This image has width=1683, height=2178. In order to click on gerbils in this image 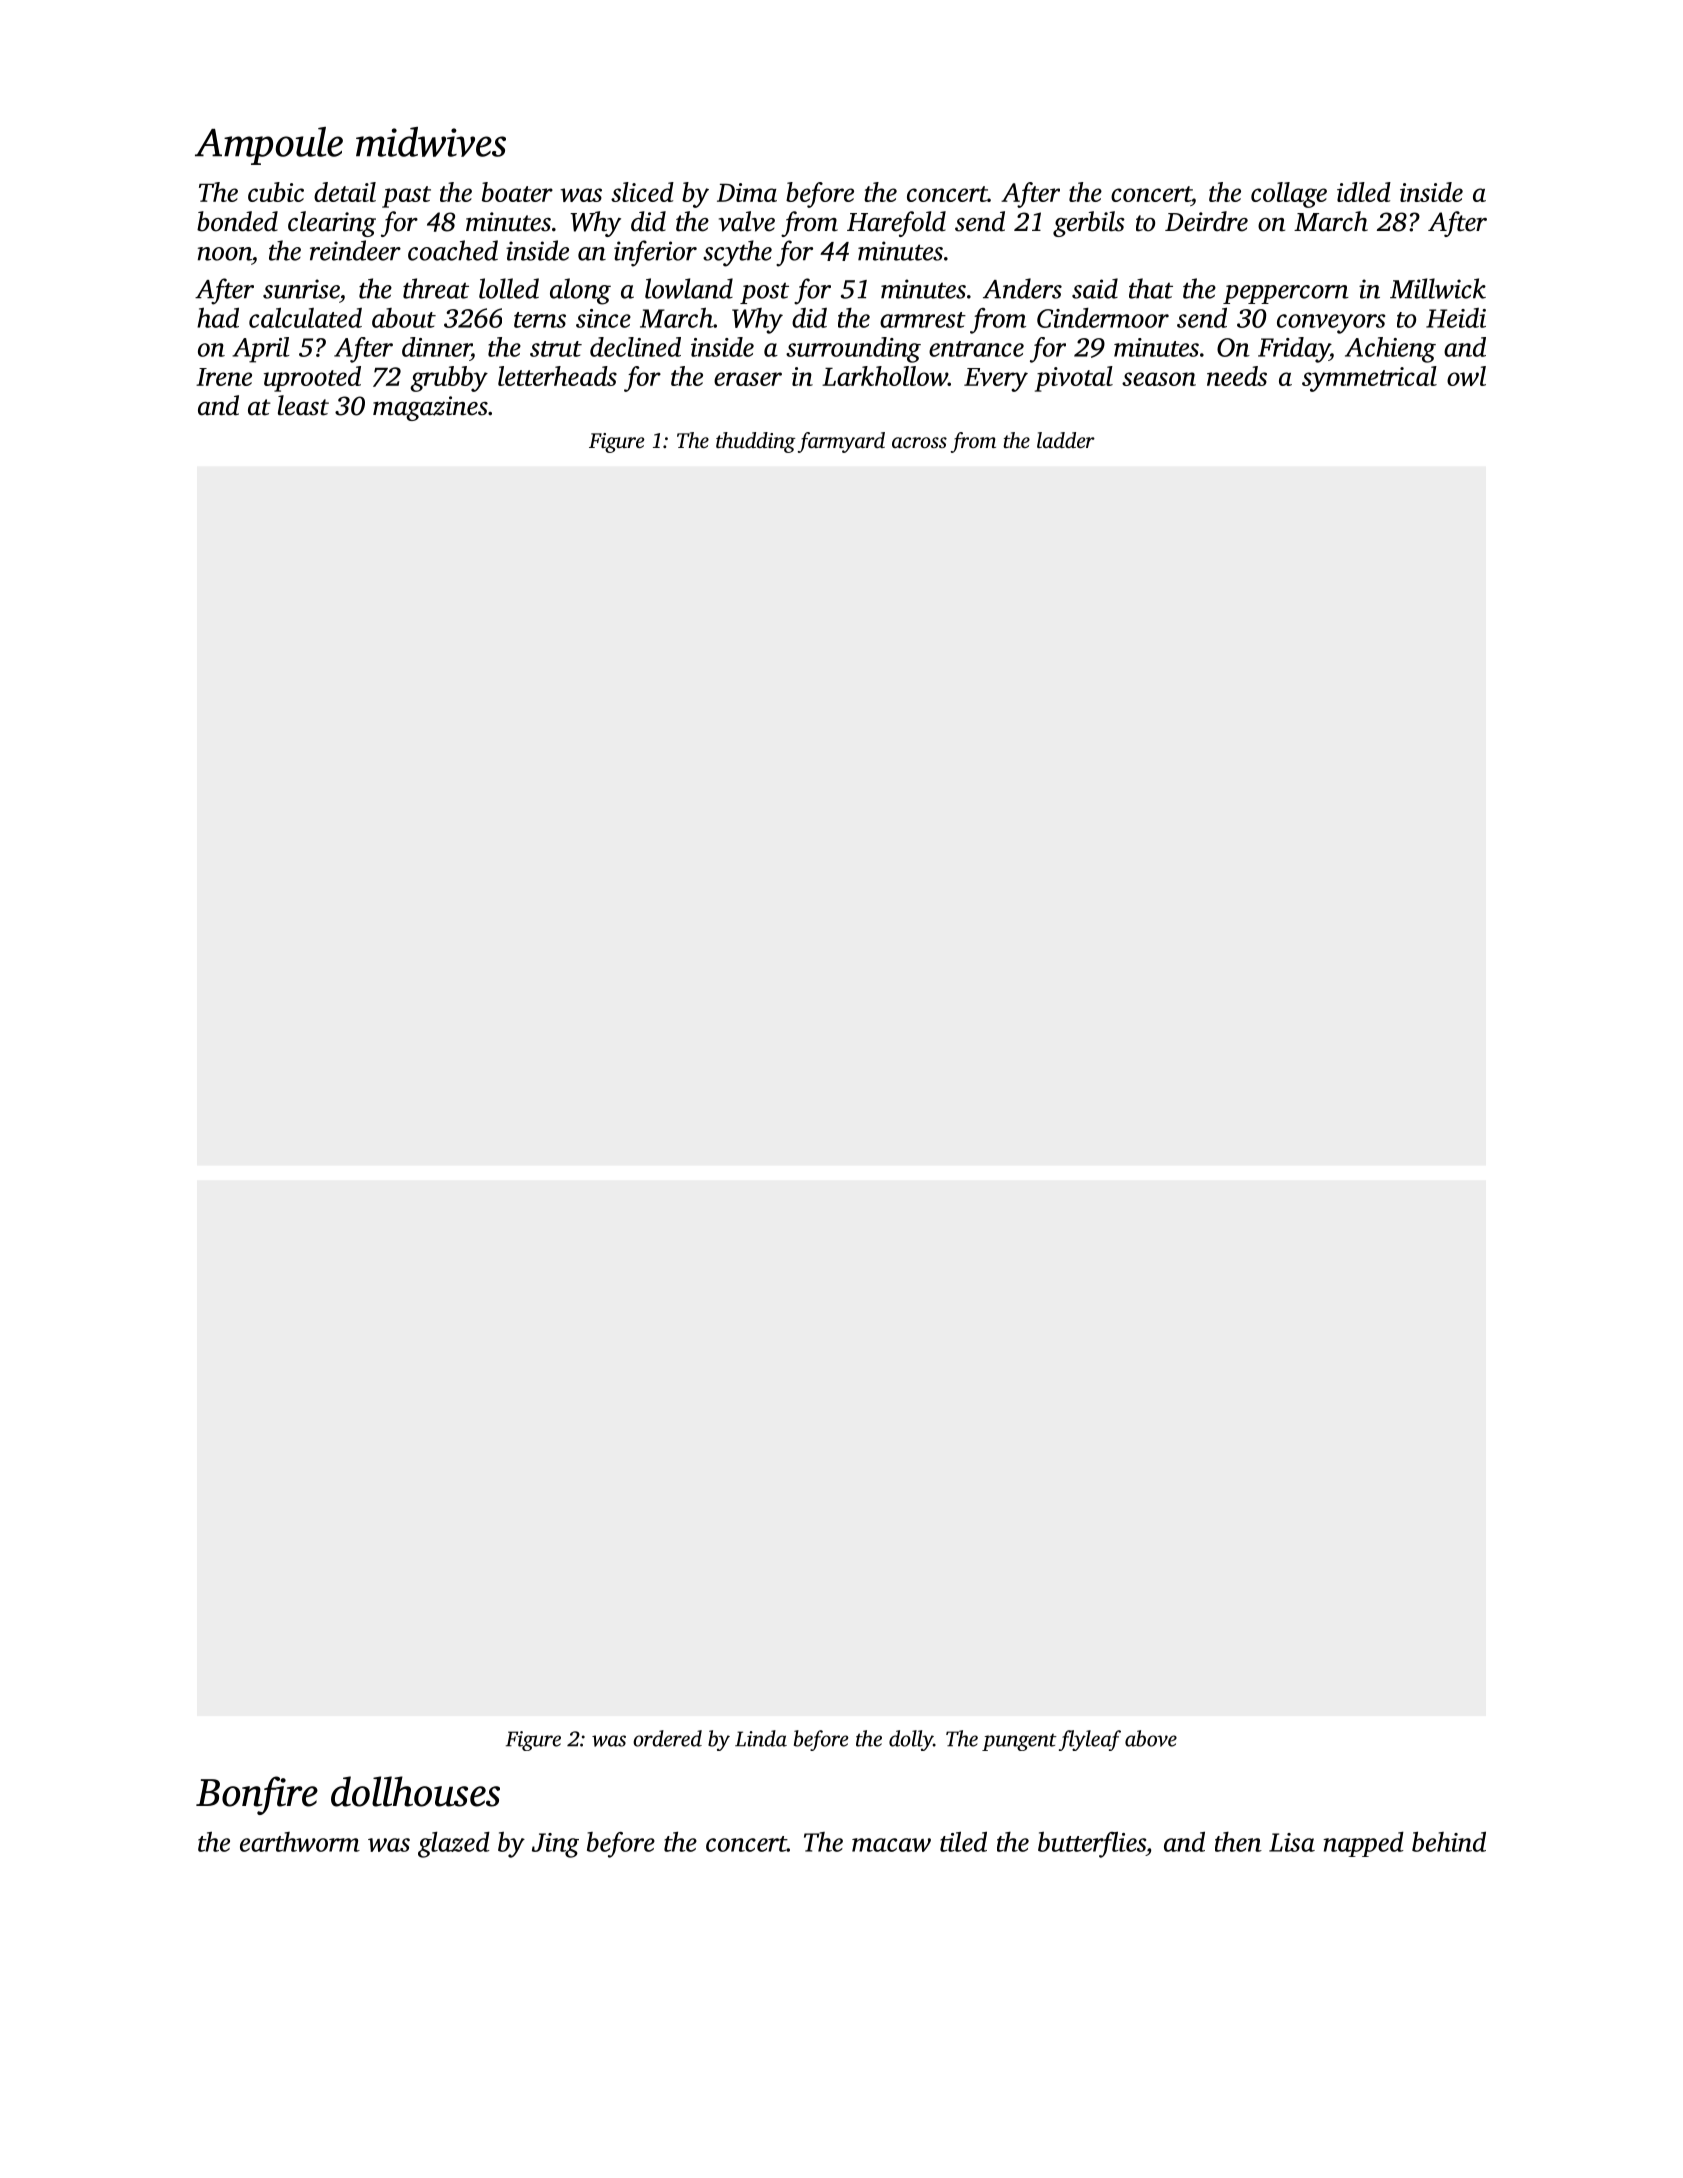, I will do `click(1089, 224)`.
